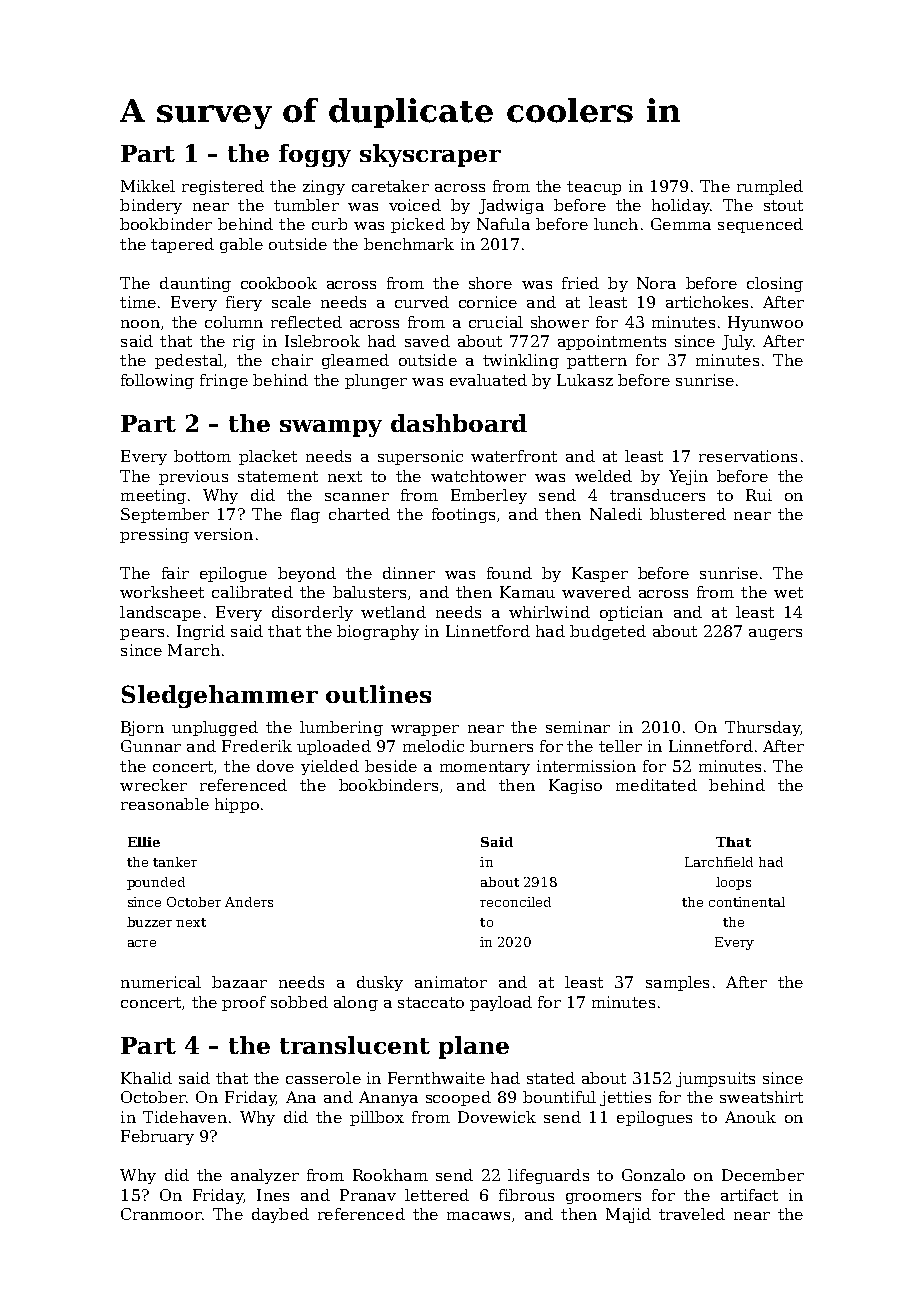 The image size is (924, 1308). Describe the element at coordinates (770, 187) in the screenshot. I see `rumpled` at that location.
